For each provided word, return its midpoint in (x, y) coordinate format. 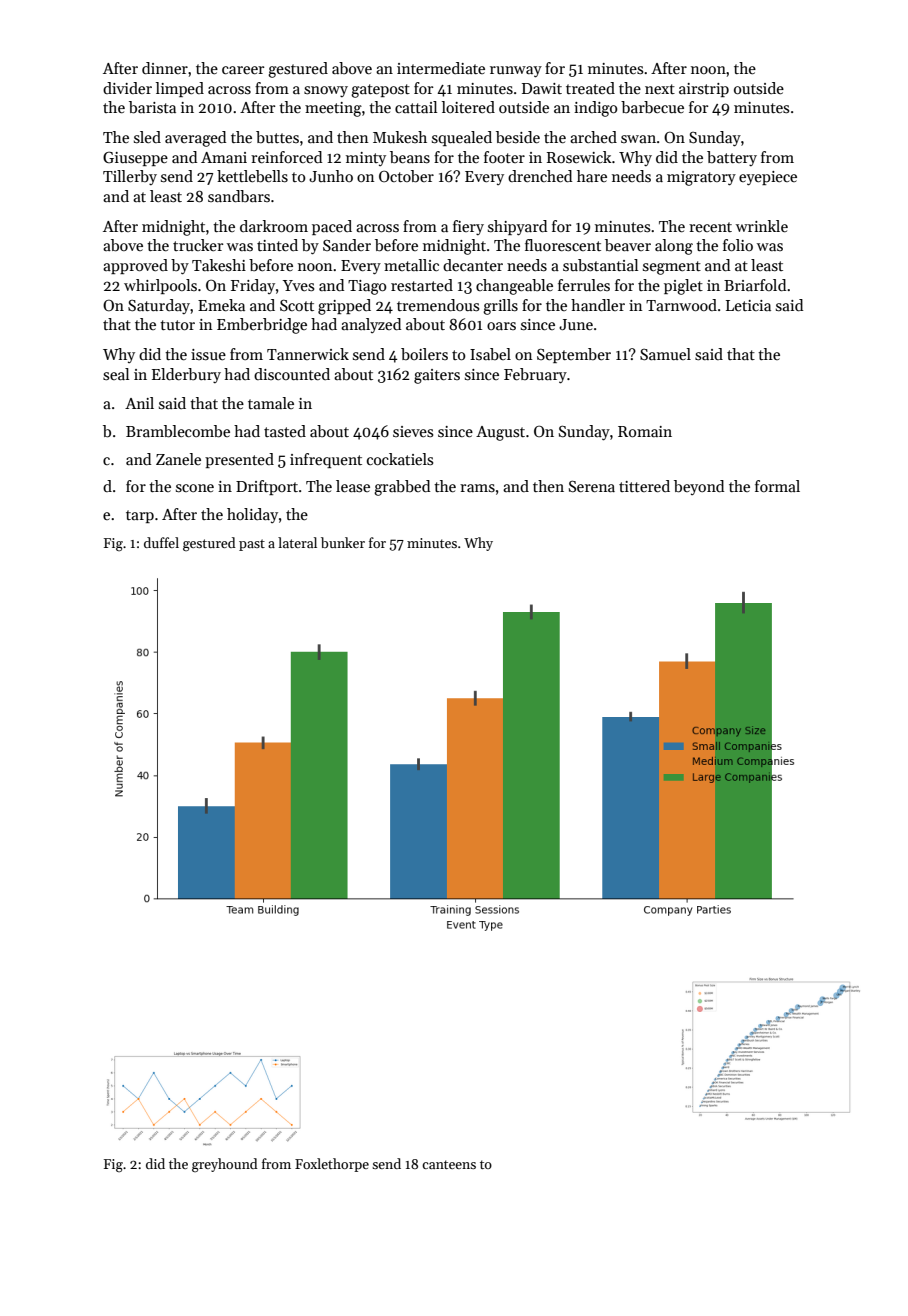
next (660, 89)
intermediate (441, 68)
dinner (165, 68)
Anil (139, 403)
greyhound (224, 1165)
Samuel (665, 354)
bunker (343, 542)
